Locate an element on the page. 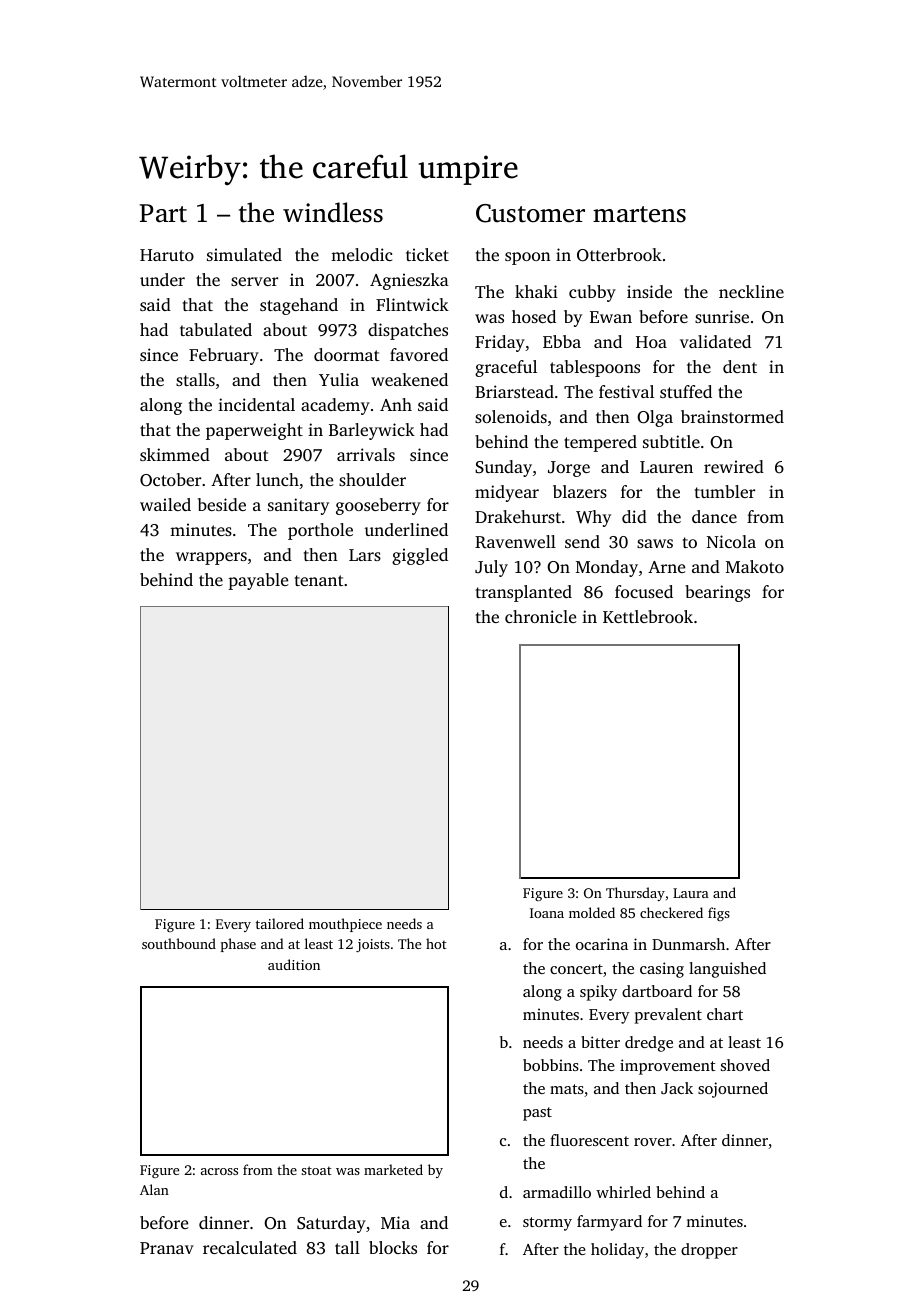 Image resolution: width=924 pixels, height=1314 pixels. audition is located at coordinates (294, 964).
